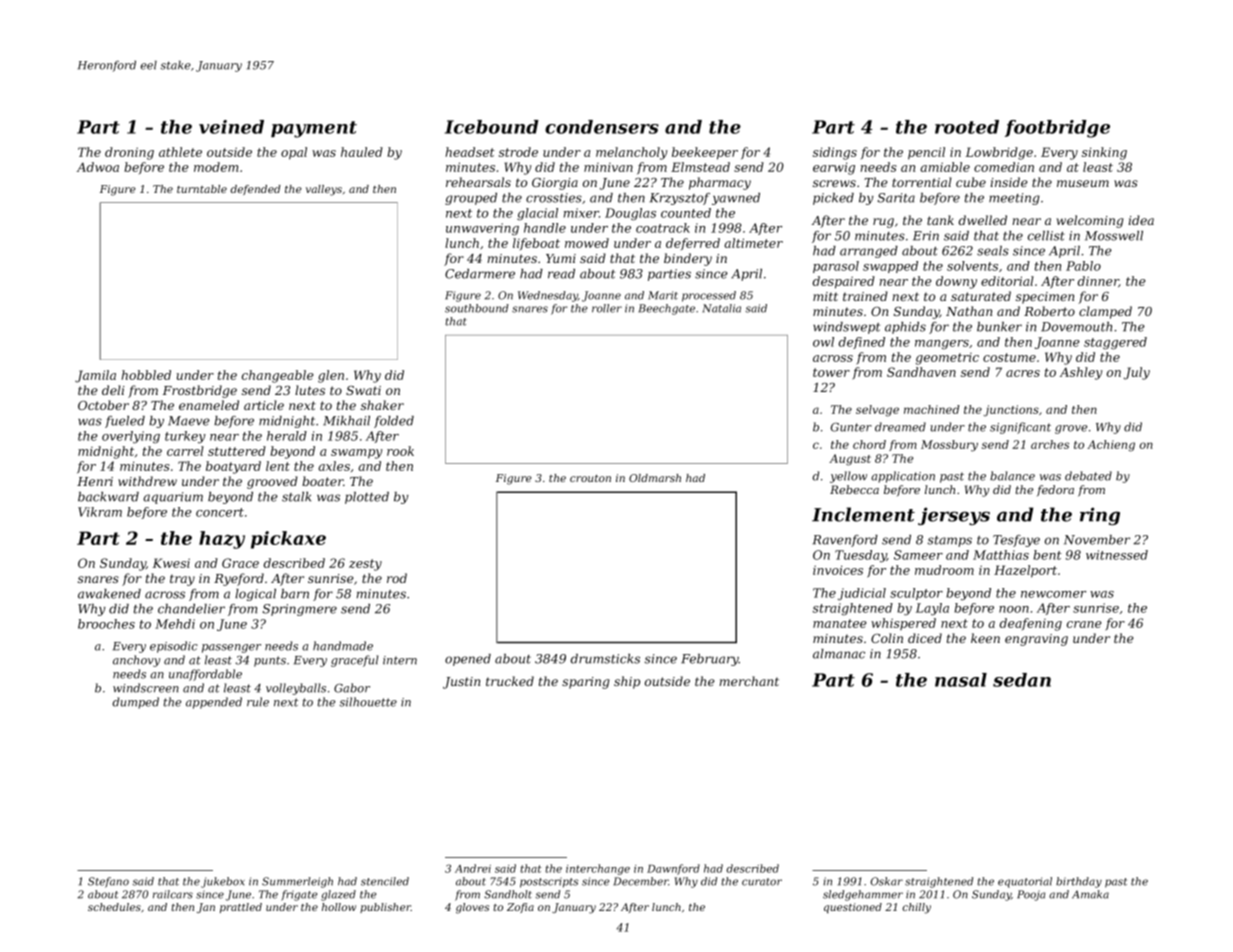  What do you see at coordinates (202, 189) in the page?
I see `turntable` at bounding box center [202, 189].
